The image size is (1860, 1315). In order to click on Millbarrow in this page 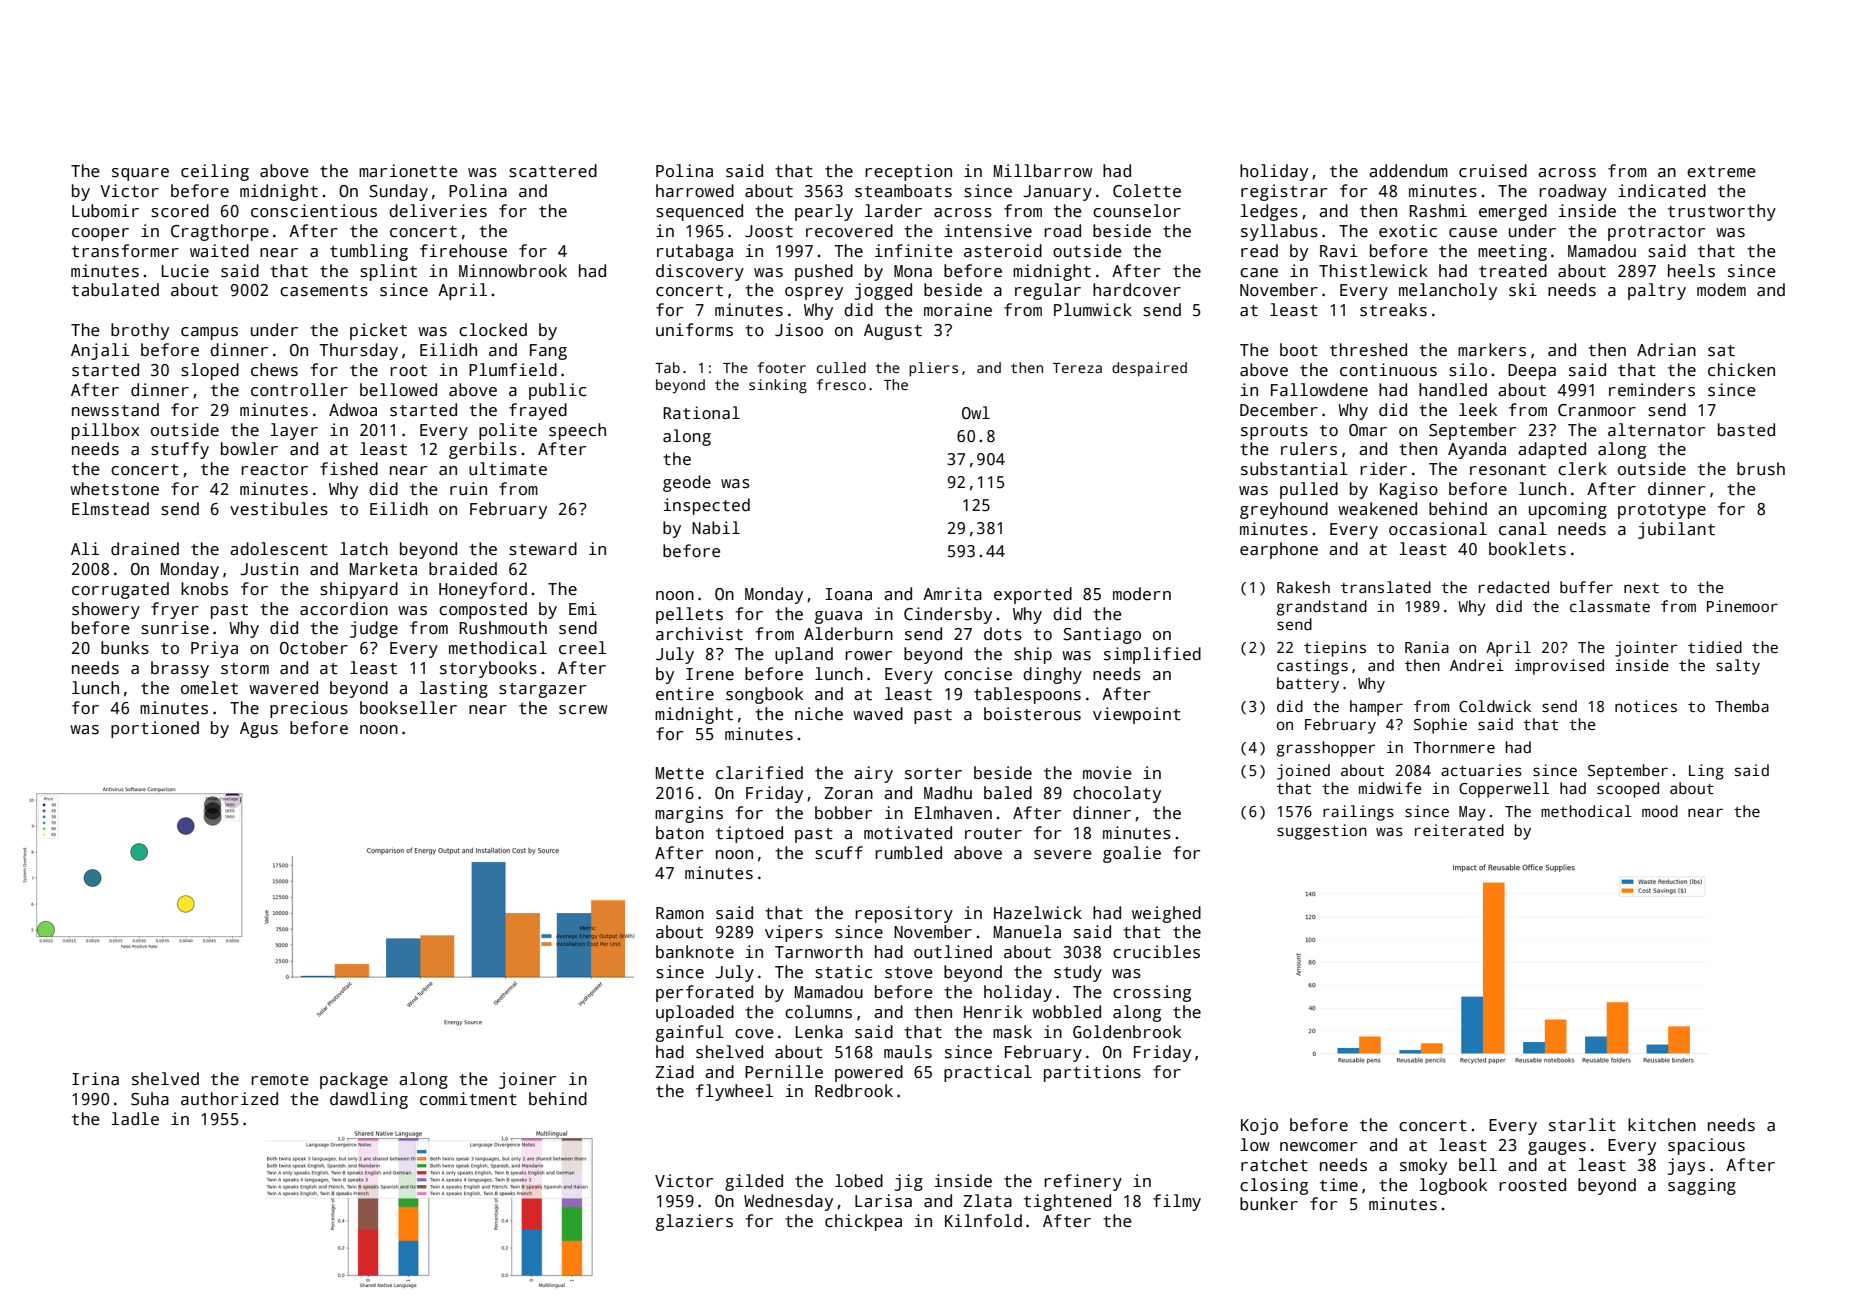, I will do `click(1043, 171)`.
